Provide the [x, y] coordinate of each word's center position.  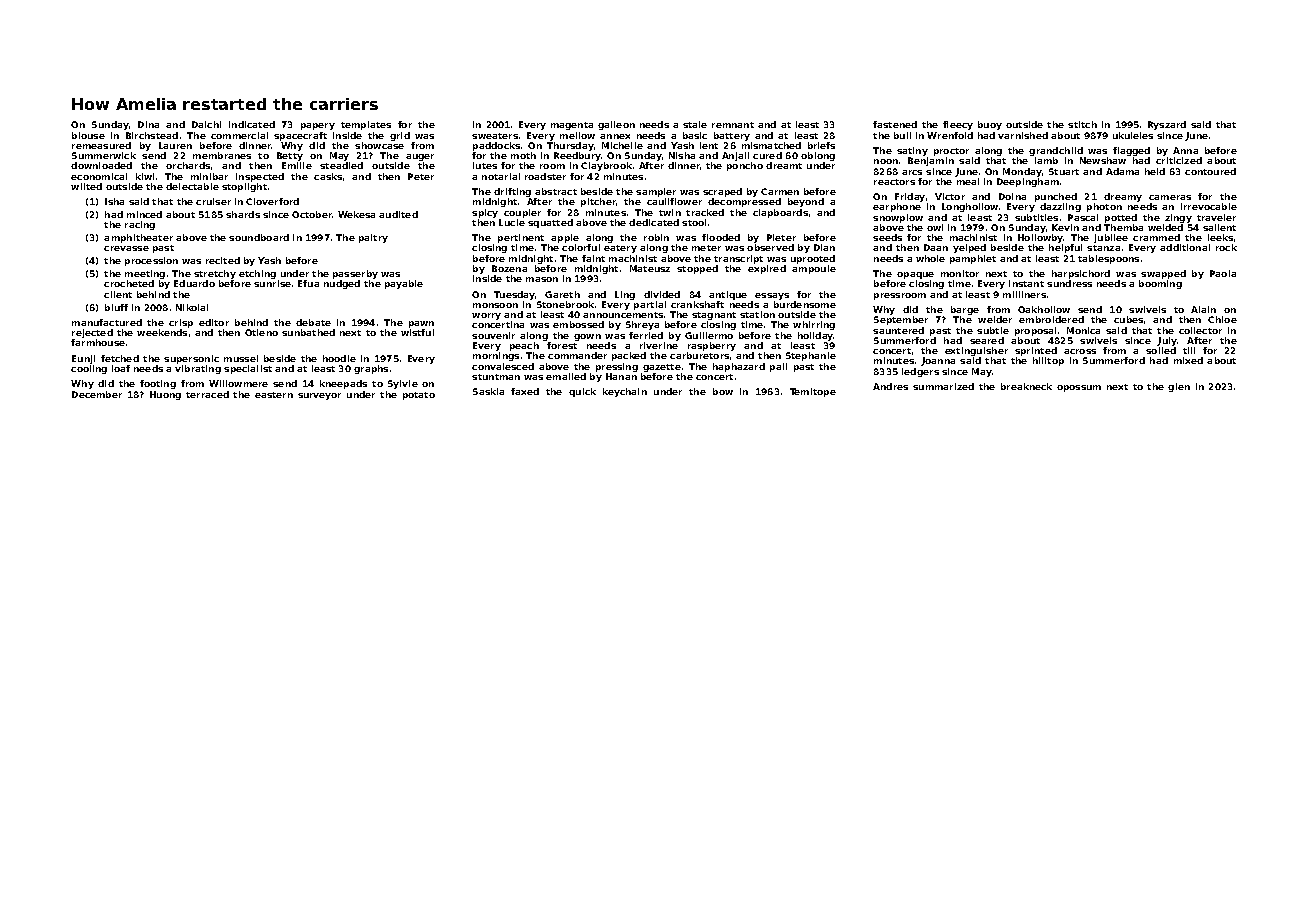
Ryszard [1167, 125]
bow [723, 391]
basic [695, 135]
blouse [88, 135]
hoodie [339, 358]
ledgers [920, 372]
